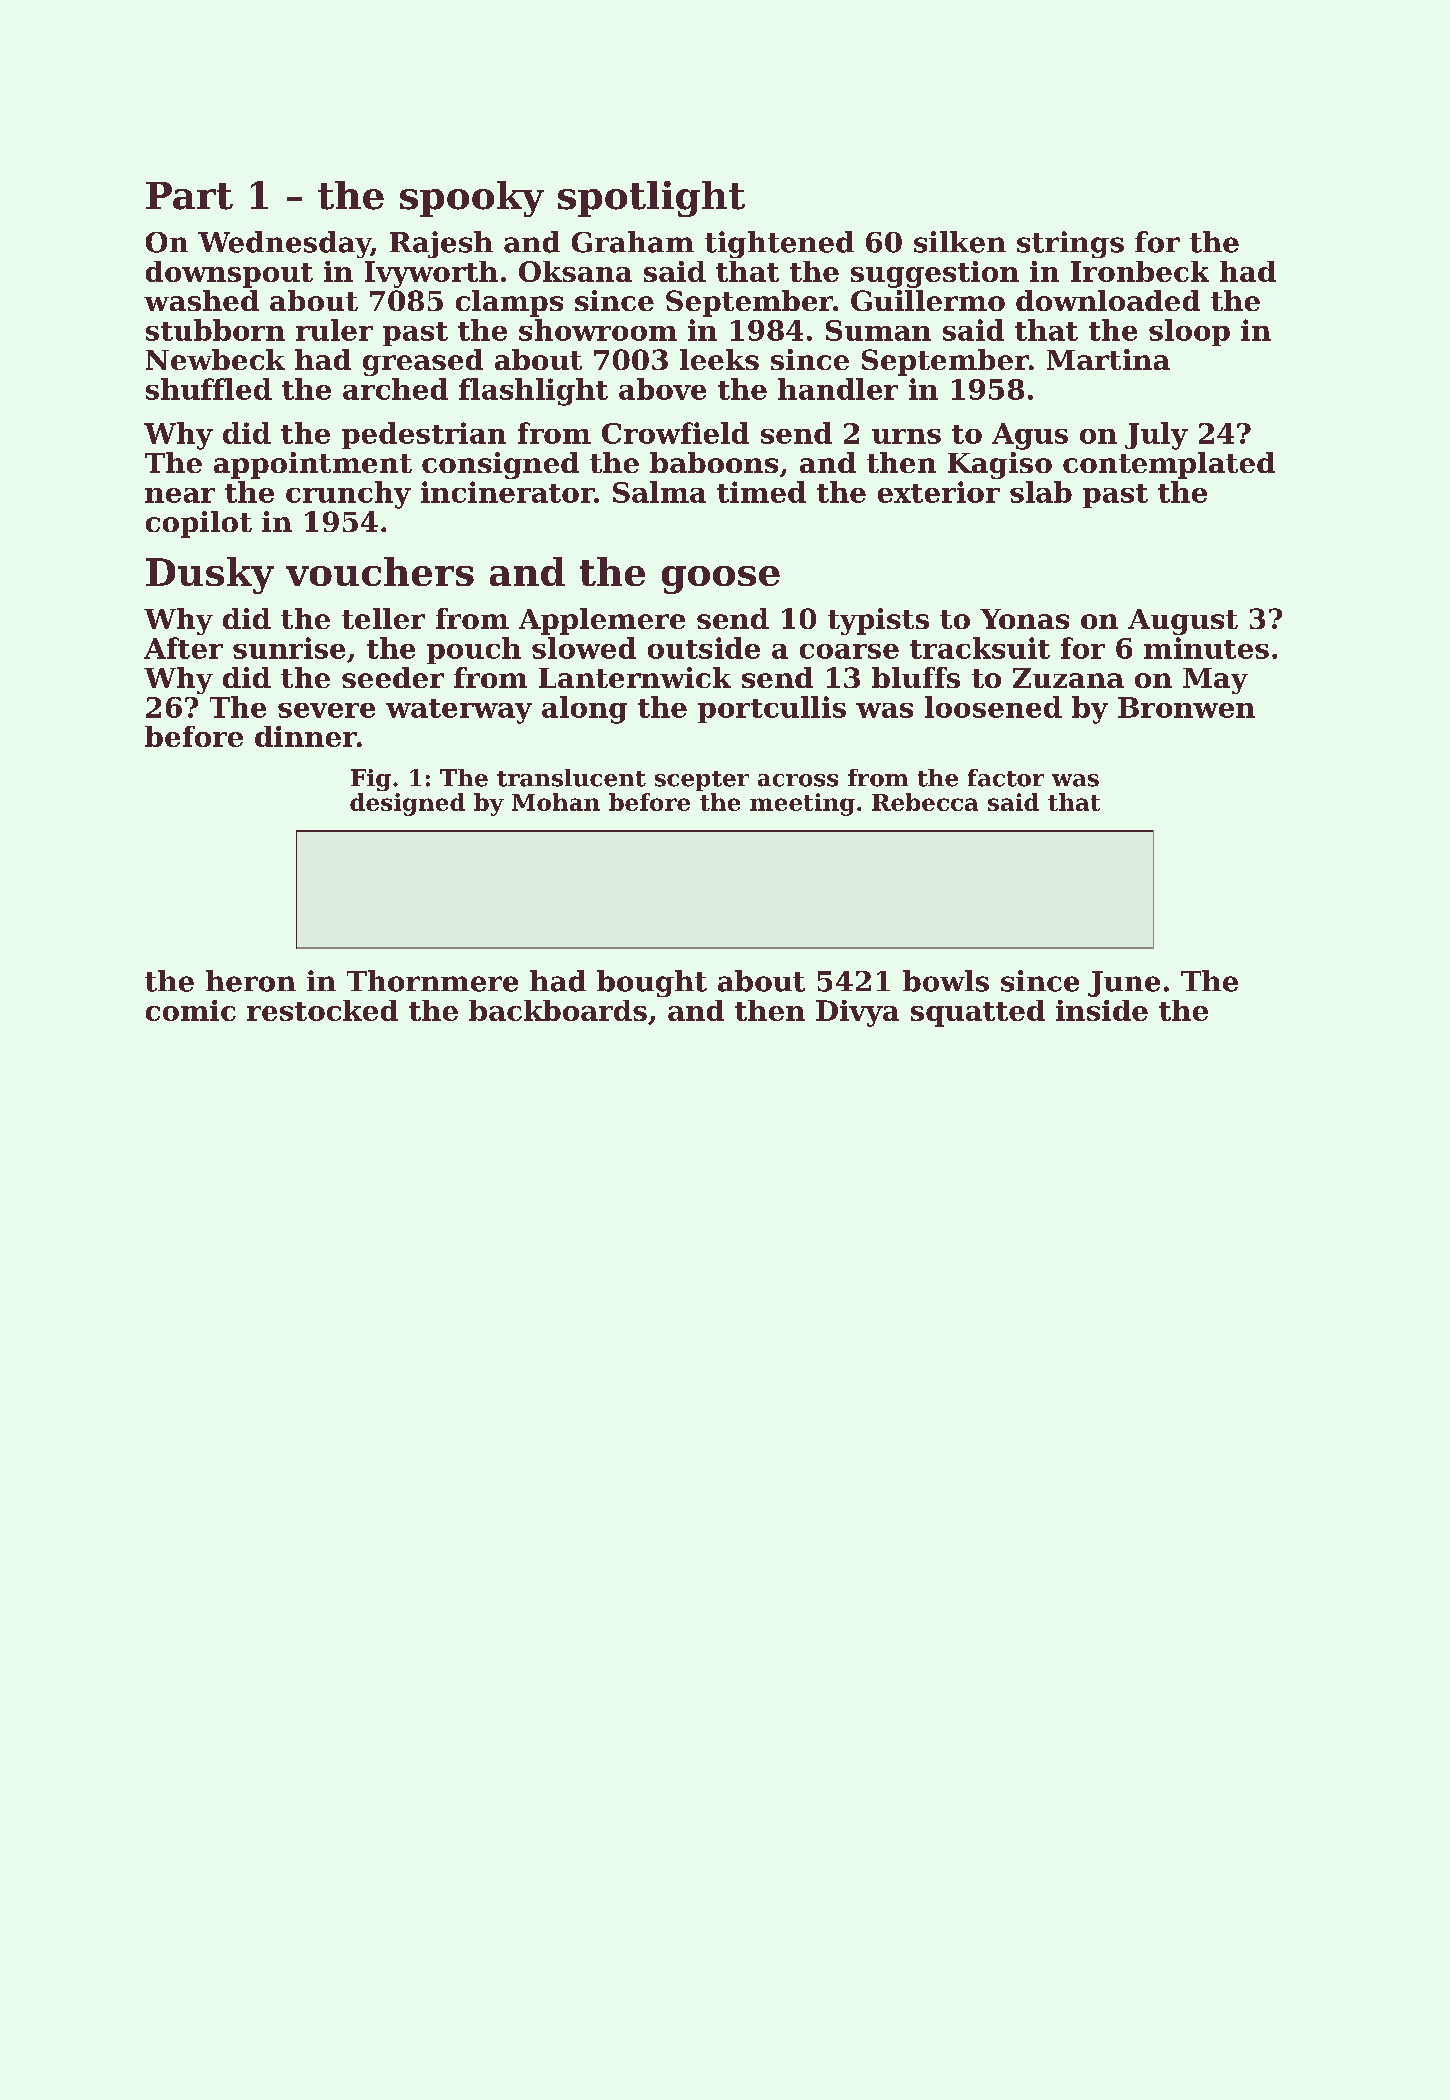  Describe the element at coordinates (993, 707) in the screenshot. I see `loosened` at that location.
